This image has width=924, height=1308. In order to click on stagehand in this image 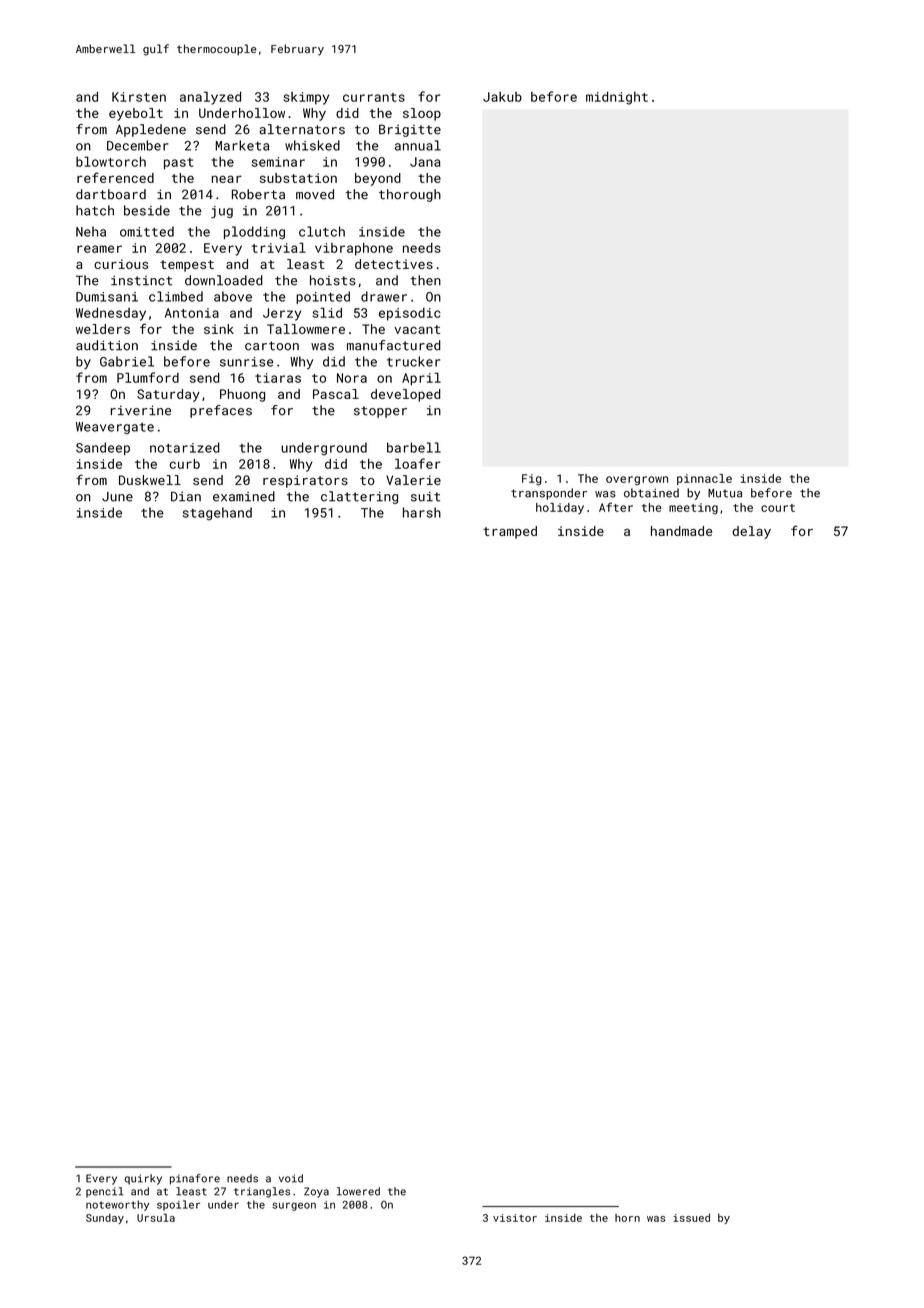, I will do `click(217, 514)`.
